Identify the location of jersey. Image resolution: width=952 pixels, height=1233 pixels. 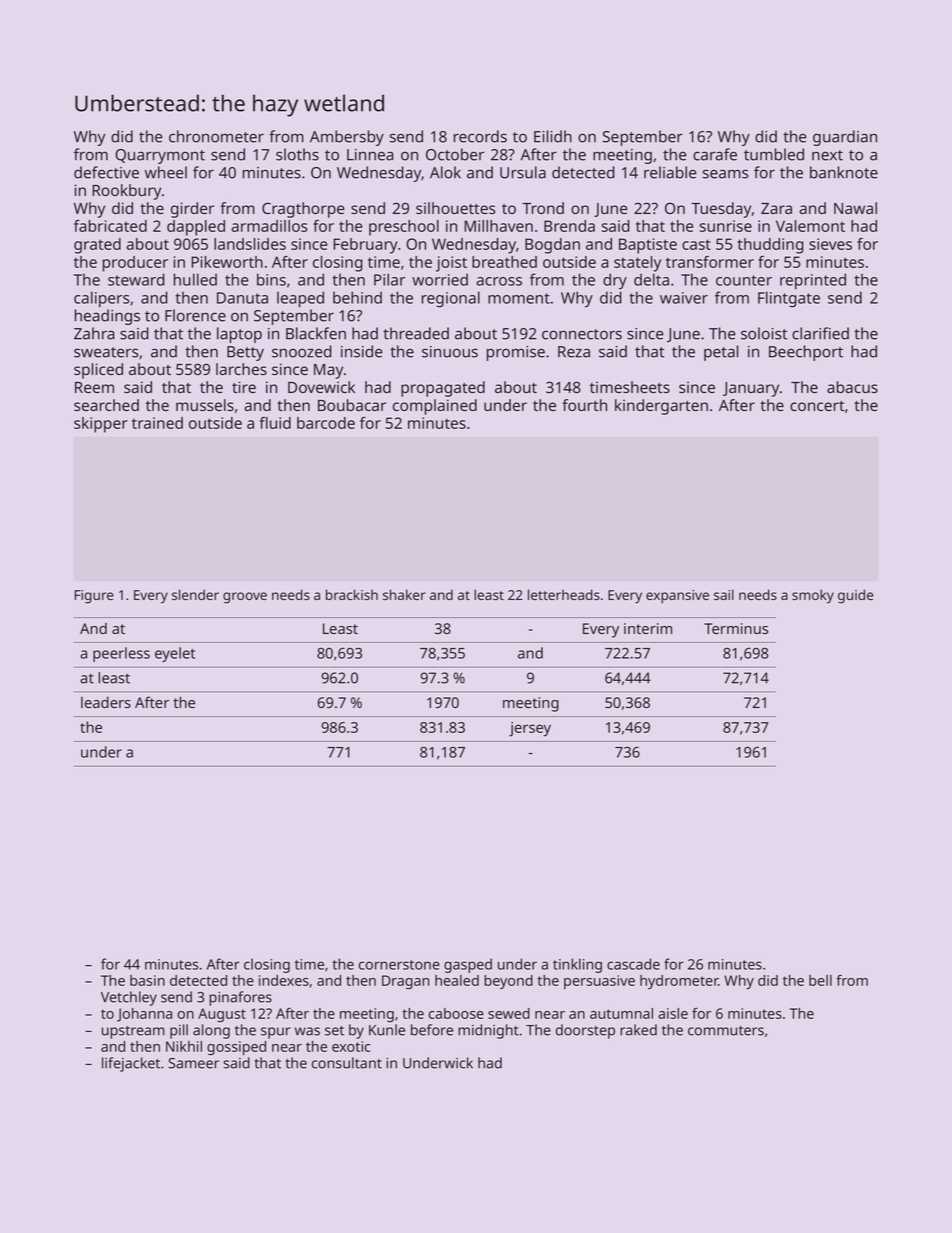
(530, 729).
